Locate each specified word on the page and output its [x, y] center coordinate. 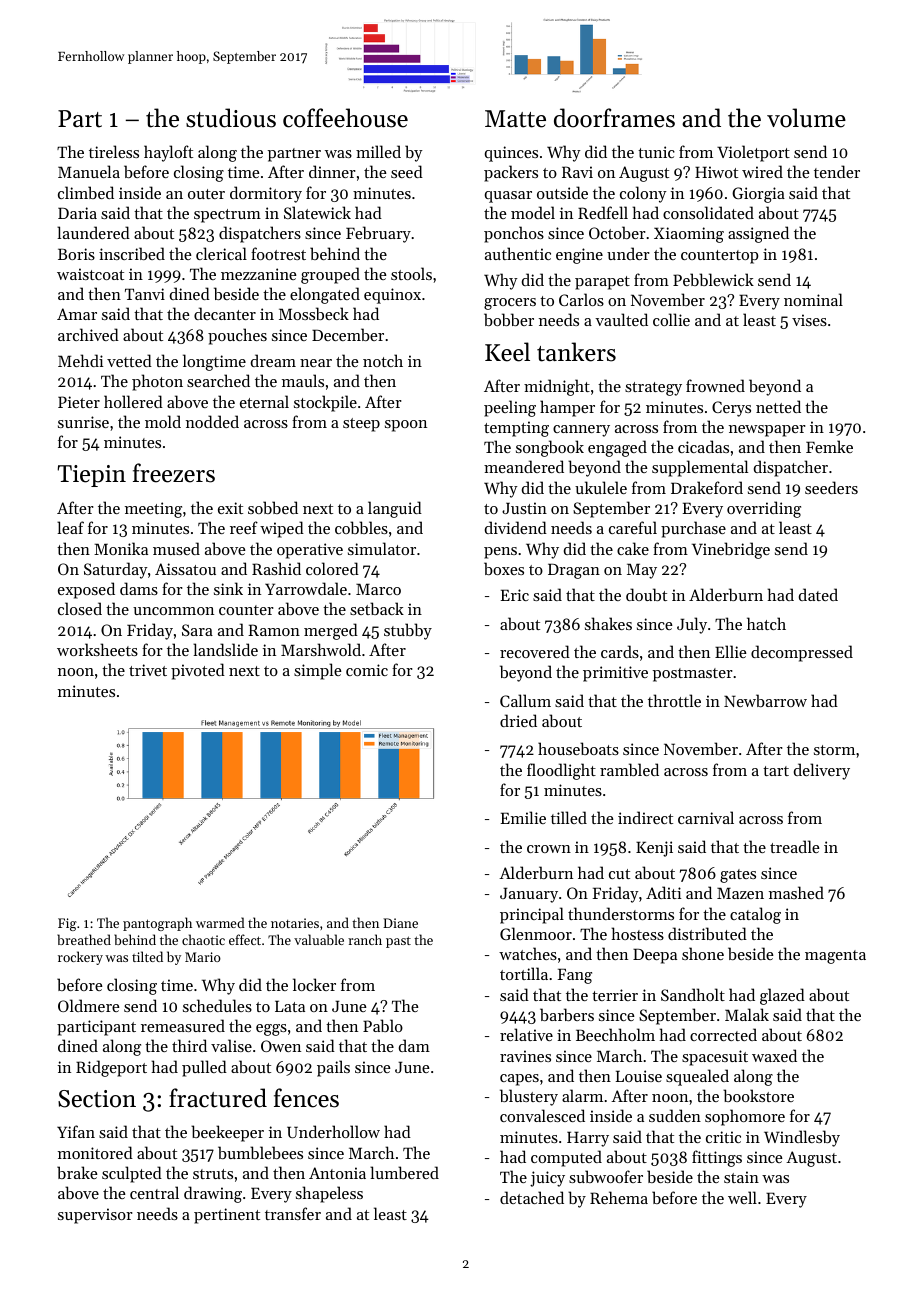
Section [97, 1099]
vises [809, 320]
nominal [813, 299]
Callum [525, 700]
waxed [774, 1055]
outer [206, 194]
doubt [646, 594]
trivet [148, 670]
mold [163, 421]
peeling [510, 408]
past [398, 942]
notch [383, 360]
